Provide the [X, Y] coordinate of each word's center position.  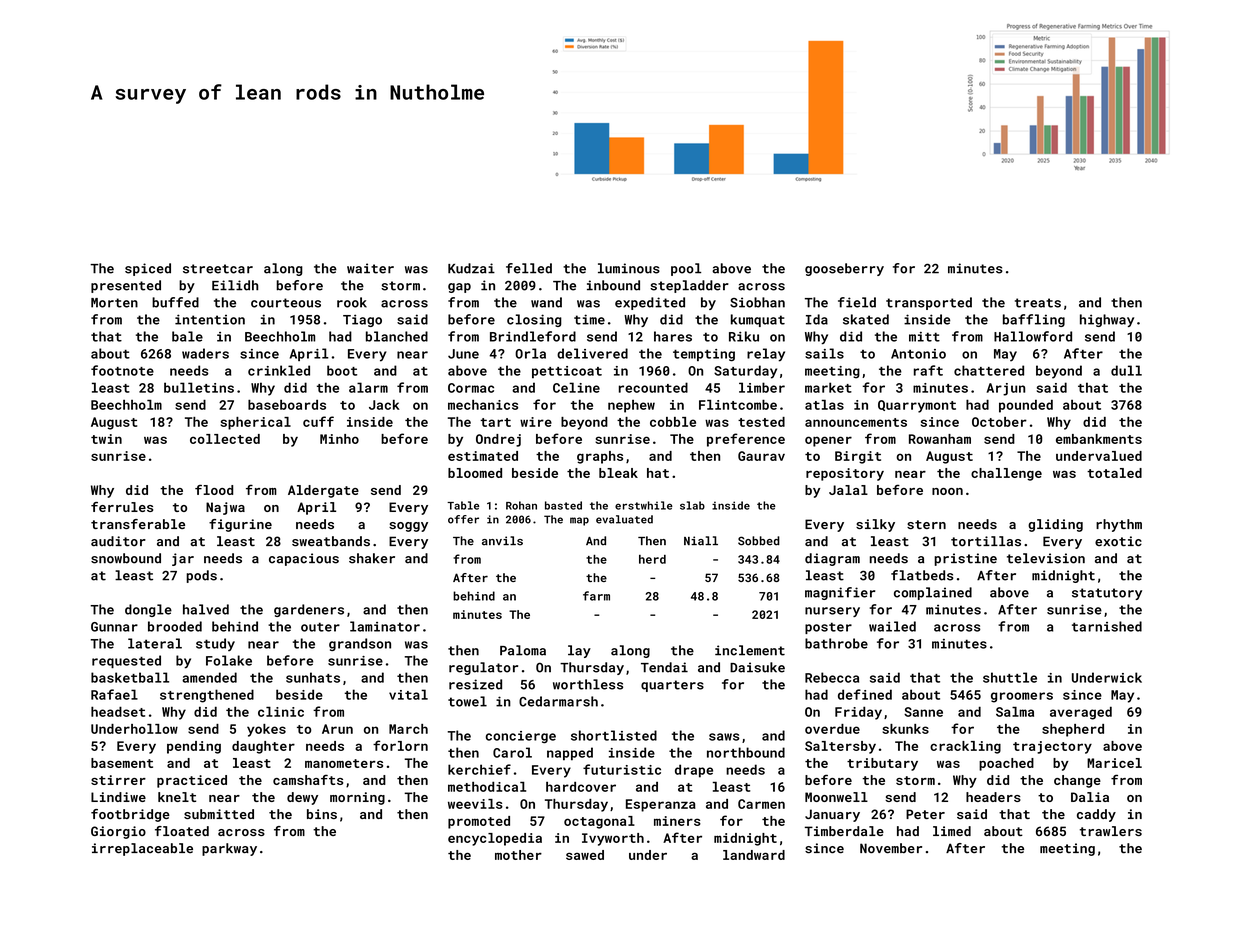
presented [126, 286]
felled [529, 268]
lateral [155, 643]
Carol [512, 752]
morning [357, 798]
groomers [1022, 697]
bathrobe [836, 643]
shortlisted [614, 735]
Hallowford [1033, 336]
